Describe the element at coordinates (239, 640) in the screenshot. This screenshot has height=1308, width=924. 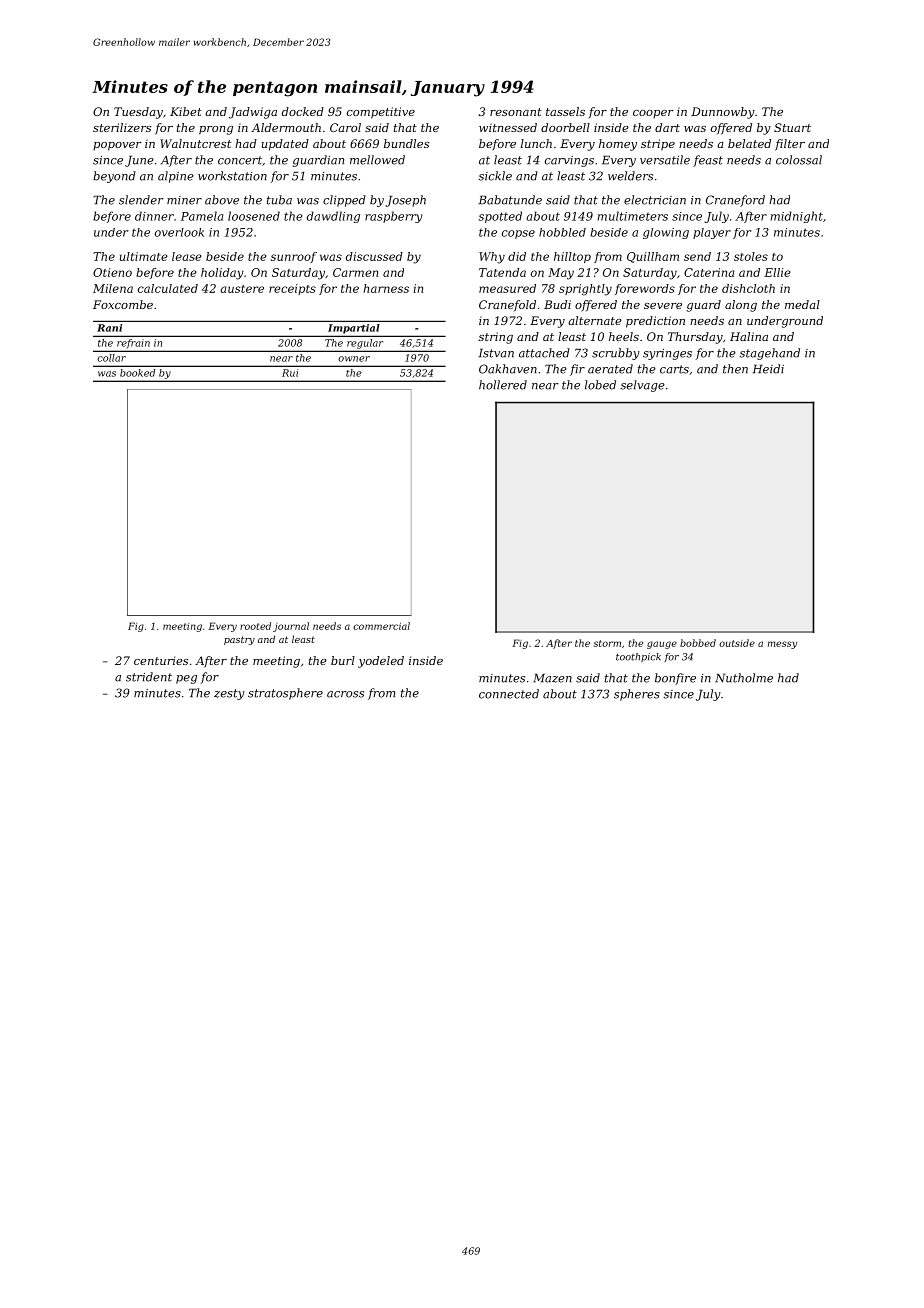
I see `pastry` at that location.
